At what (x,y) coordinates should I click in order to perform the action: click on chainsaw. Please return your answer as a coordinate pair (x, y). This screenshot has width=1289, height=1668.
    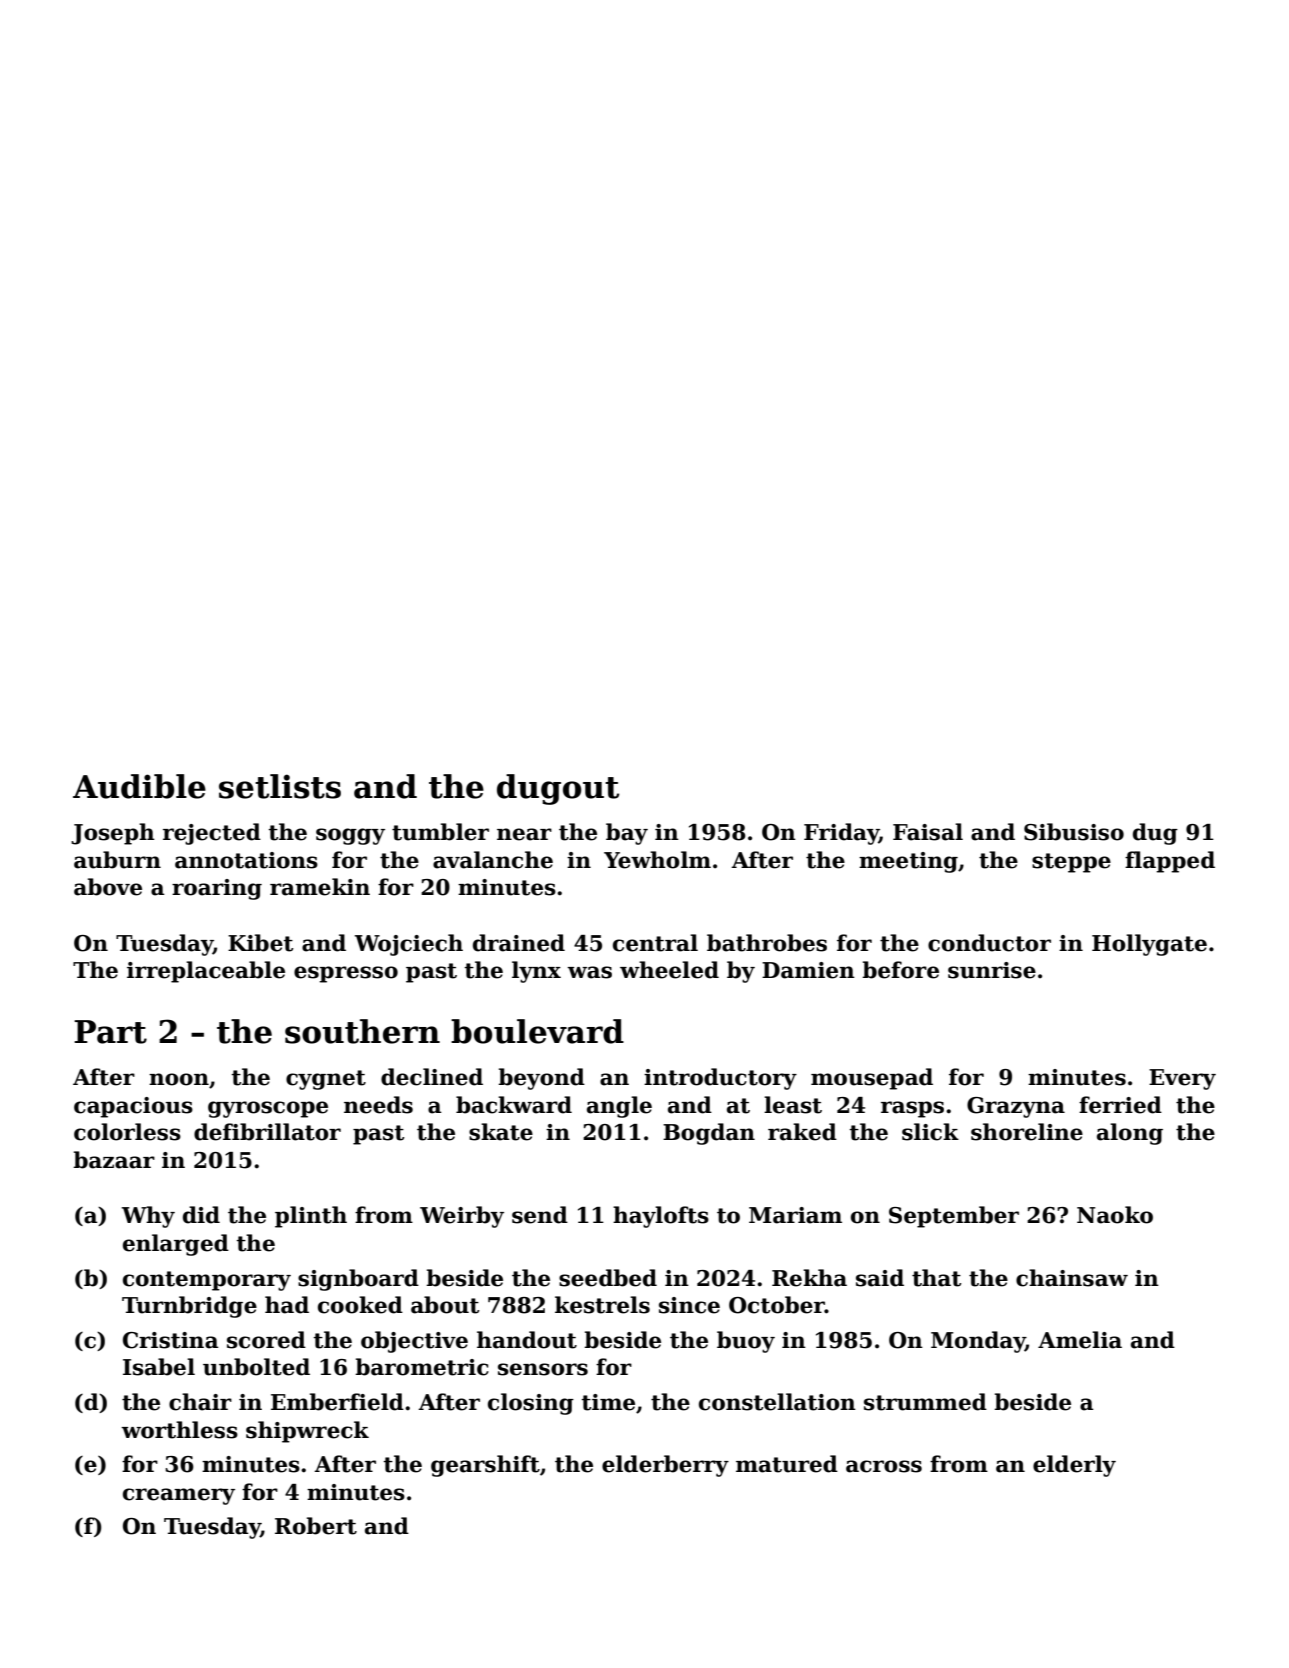
    Looking at the image, I should click on (1072, 1278).
